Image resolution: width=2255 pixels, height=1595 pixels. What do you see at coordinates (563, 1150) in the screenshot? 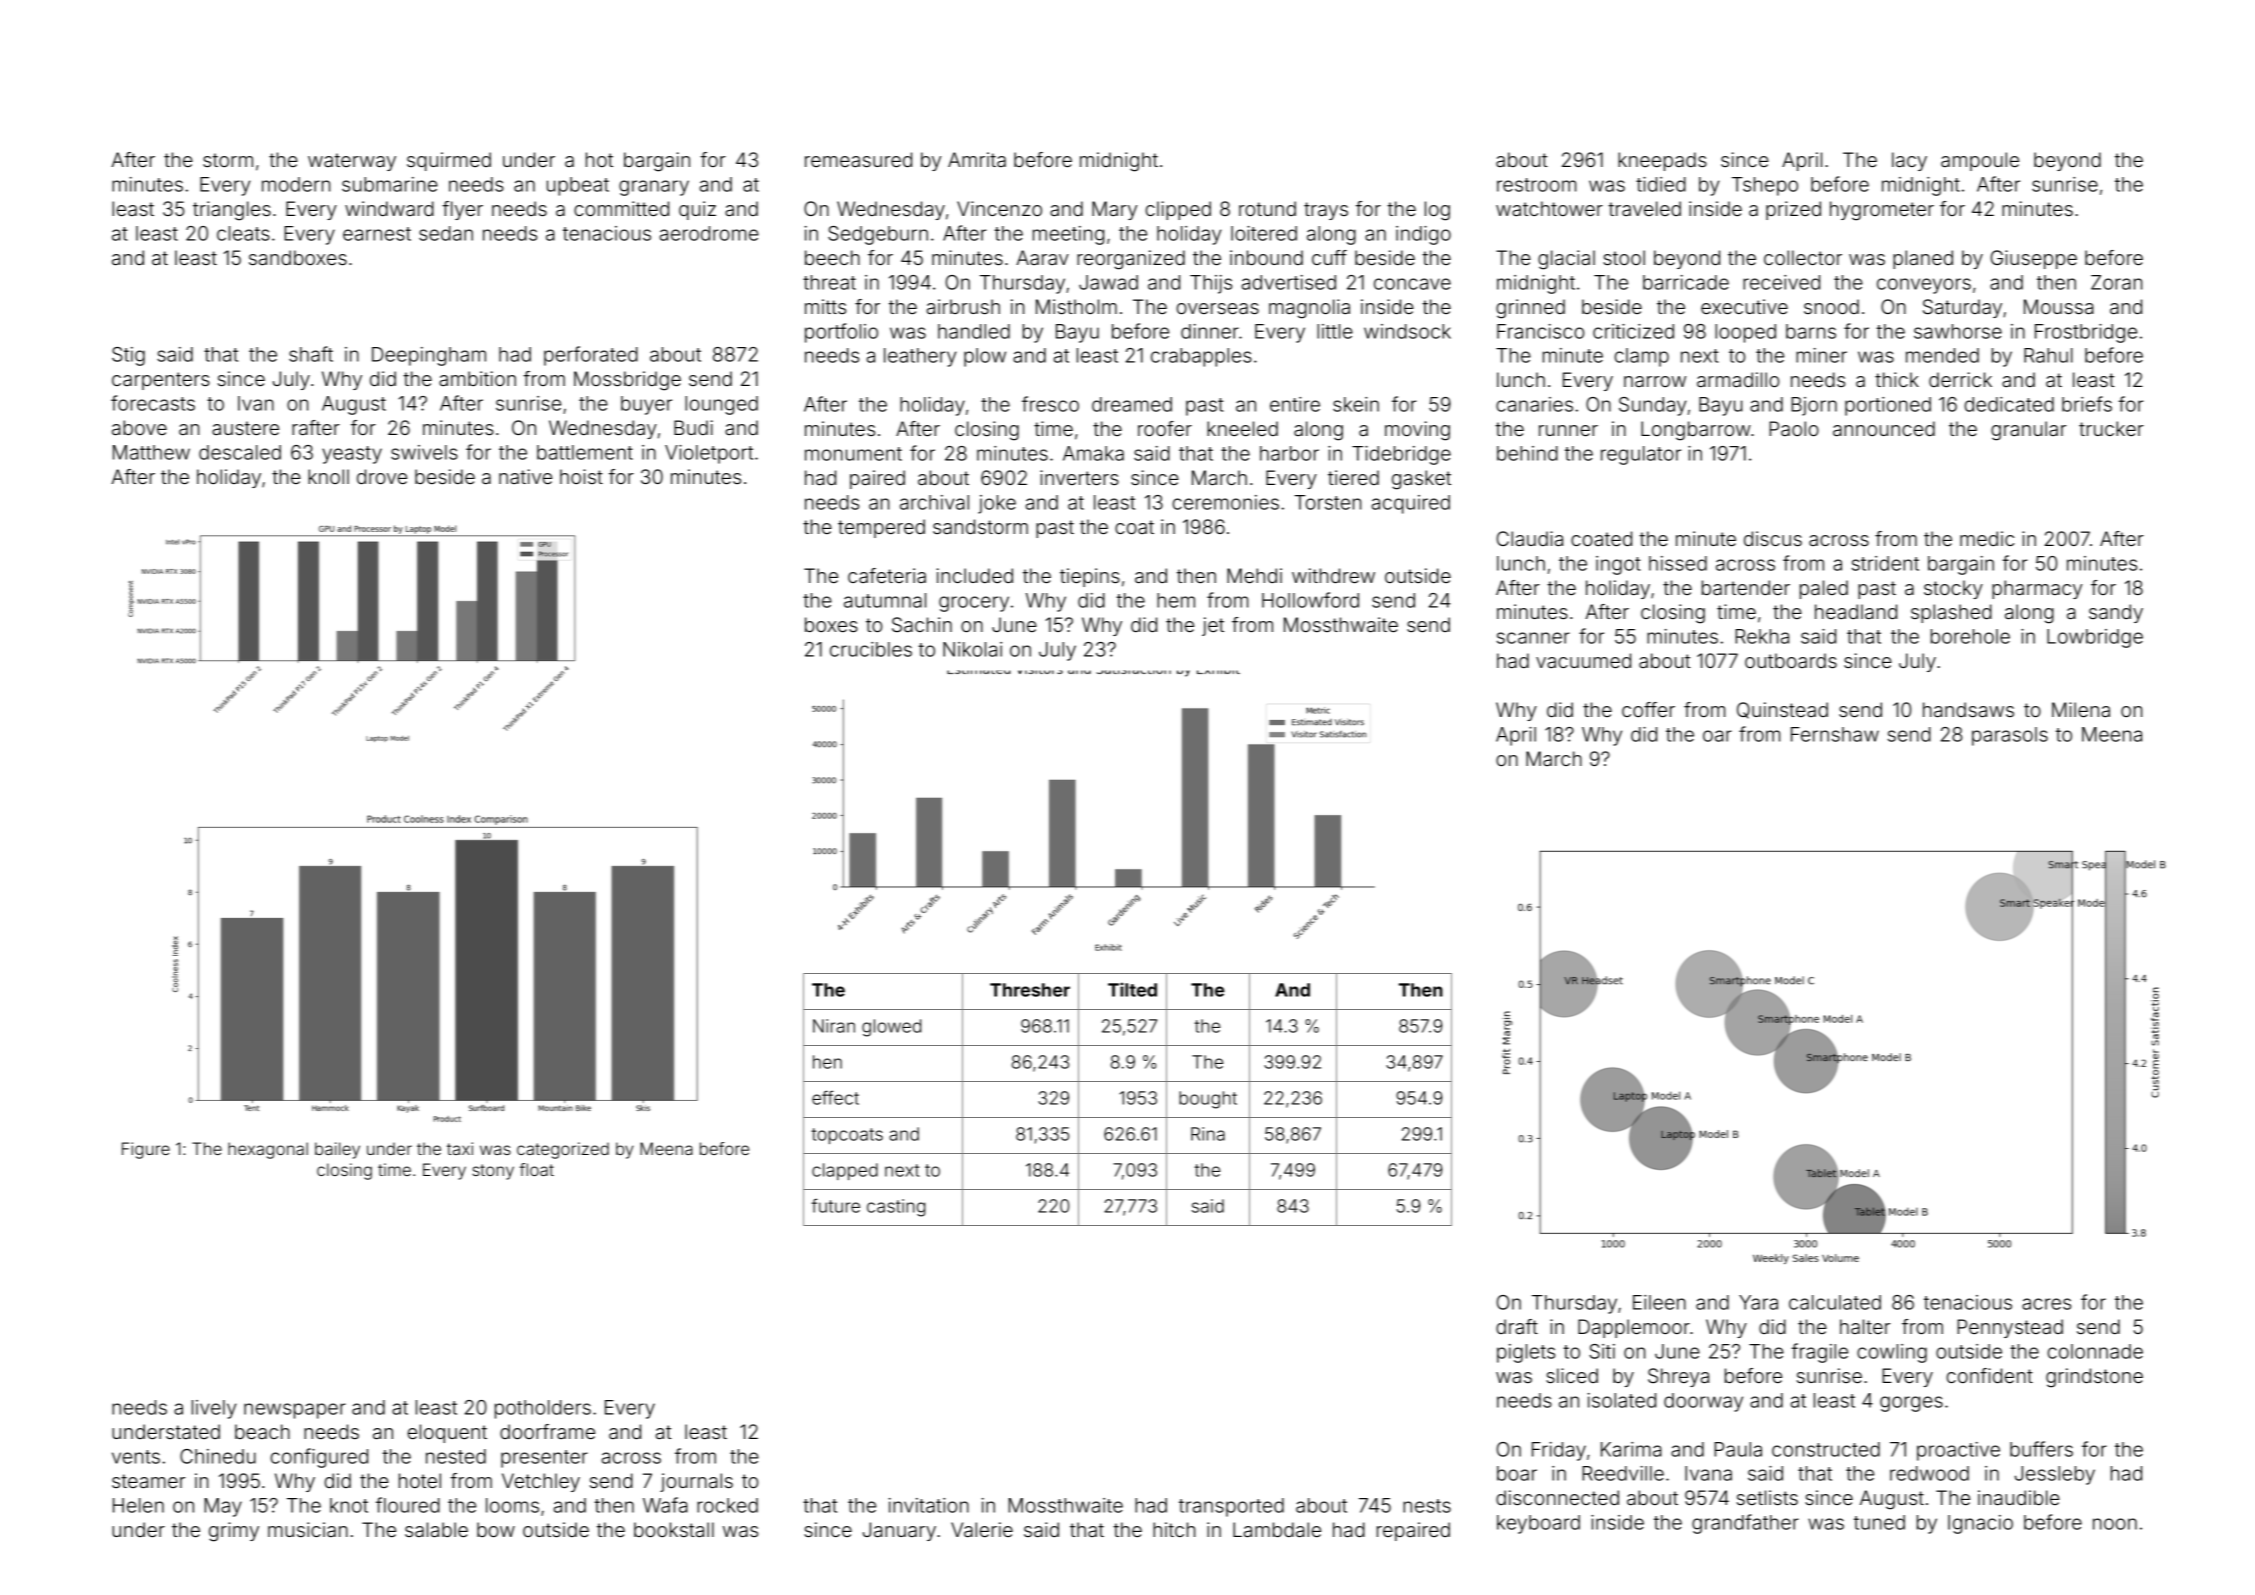
I see `categorized` at bounding box center [563, 1150].
